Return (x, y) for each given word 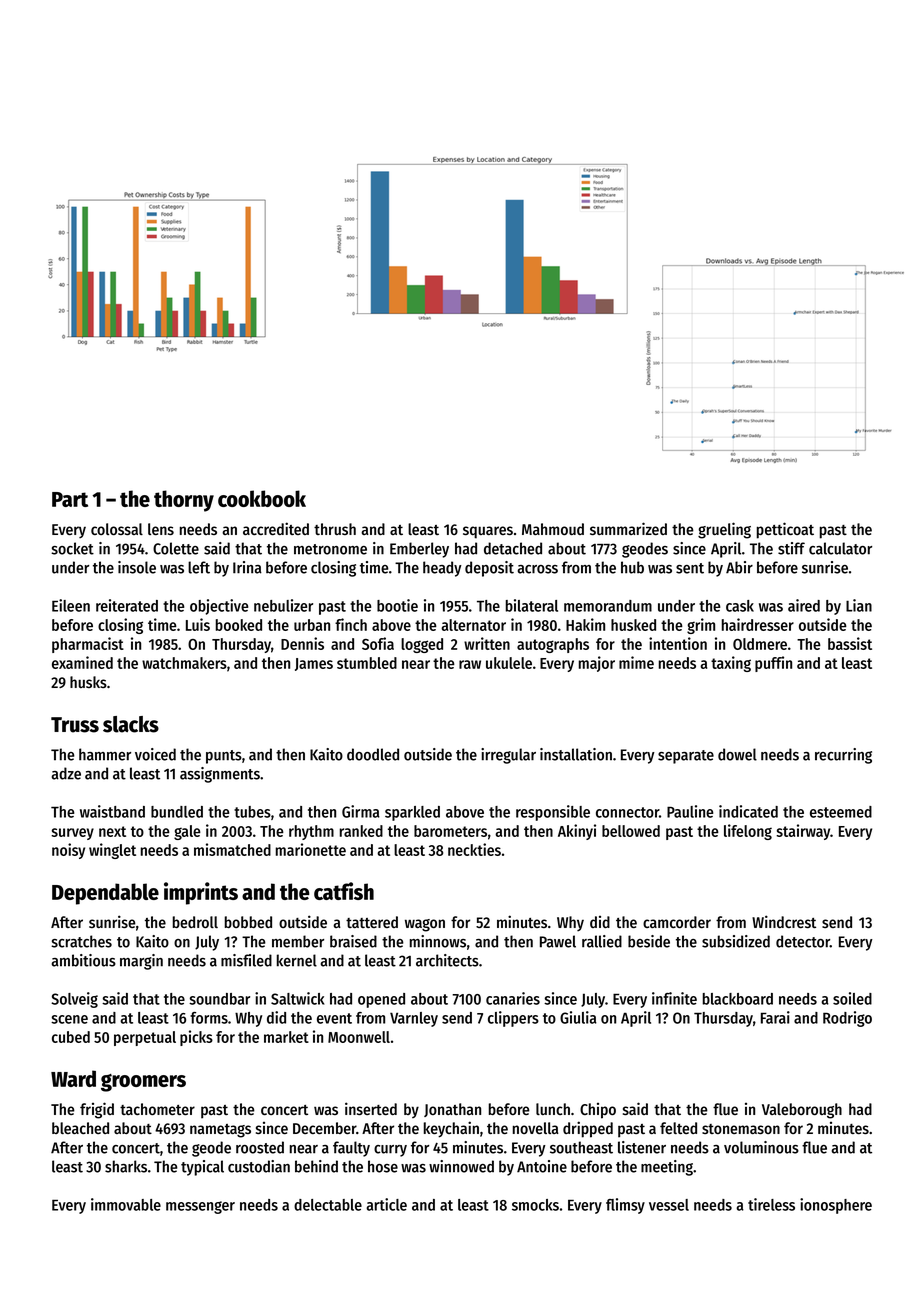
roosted (260, 1147)
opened (381, 1000)
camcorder (677, 922)
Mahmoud (553, 529)
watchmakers (184, 663)
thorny (184, 501)
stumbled (367, 663)
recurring (843, 756)
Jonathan (452, 1110)
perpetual (145, 1038)
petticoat (785, 530)
